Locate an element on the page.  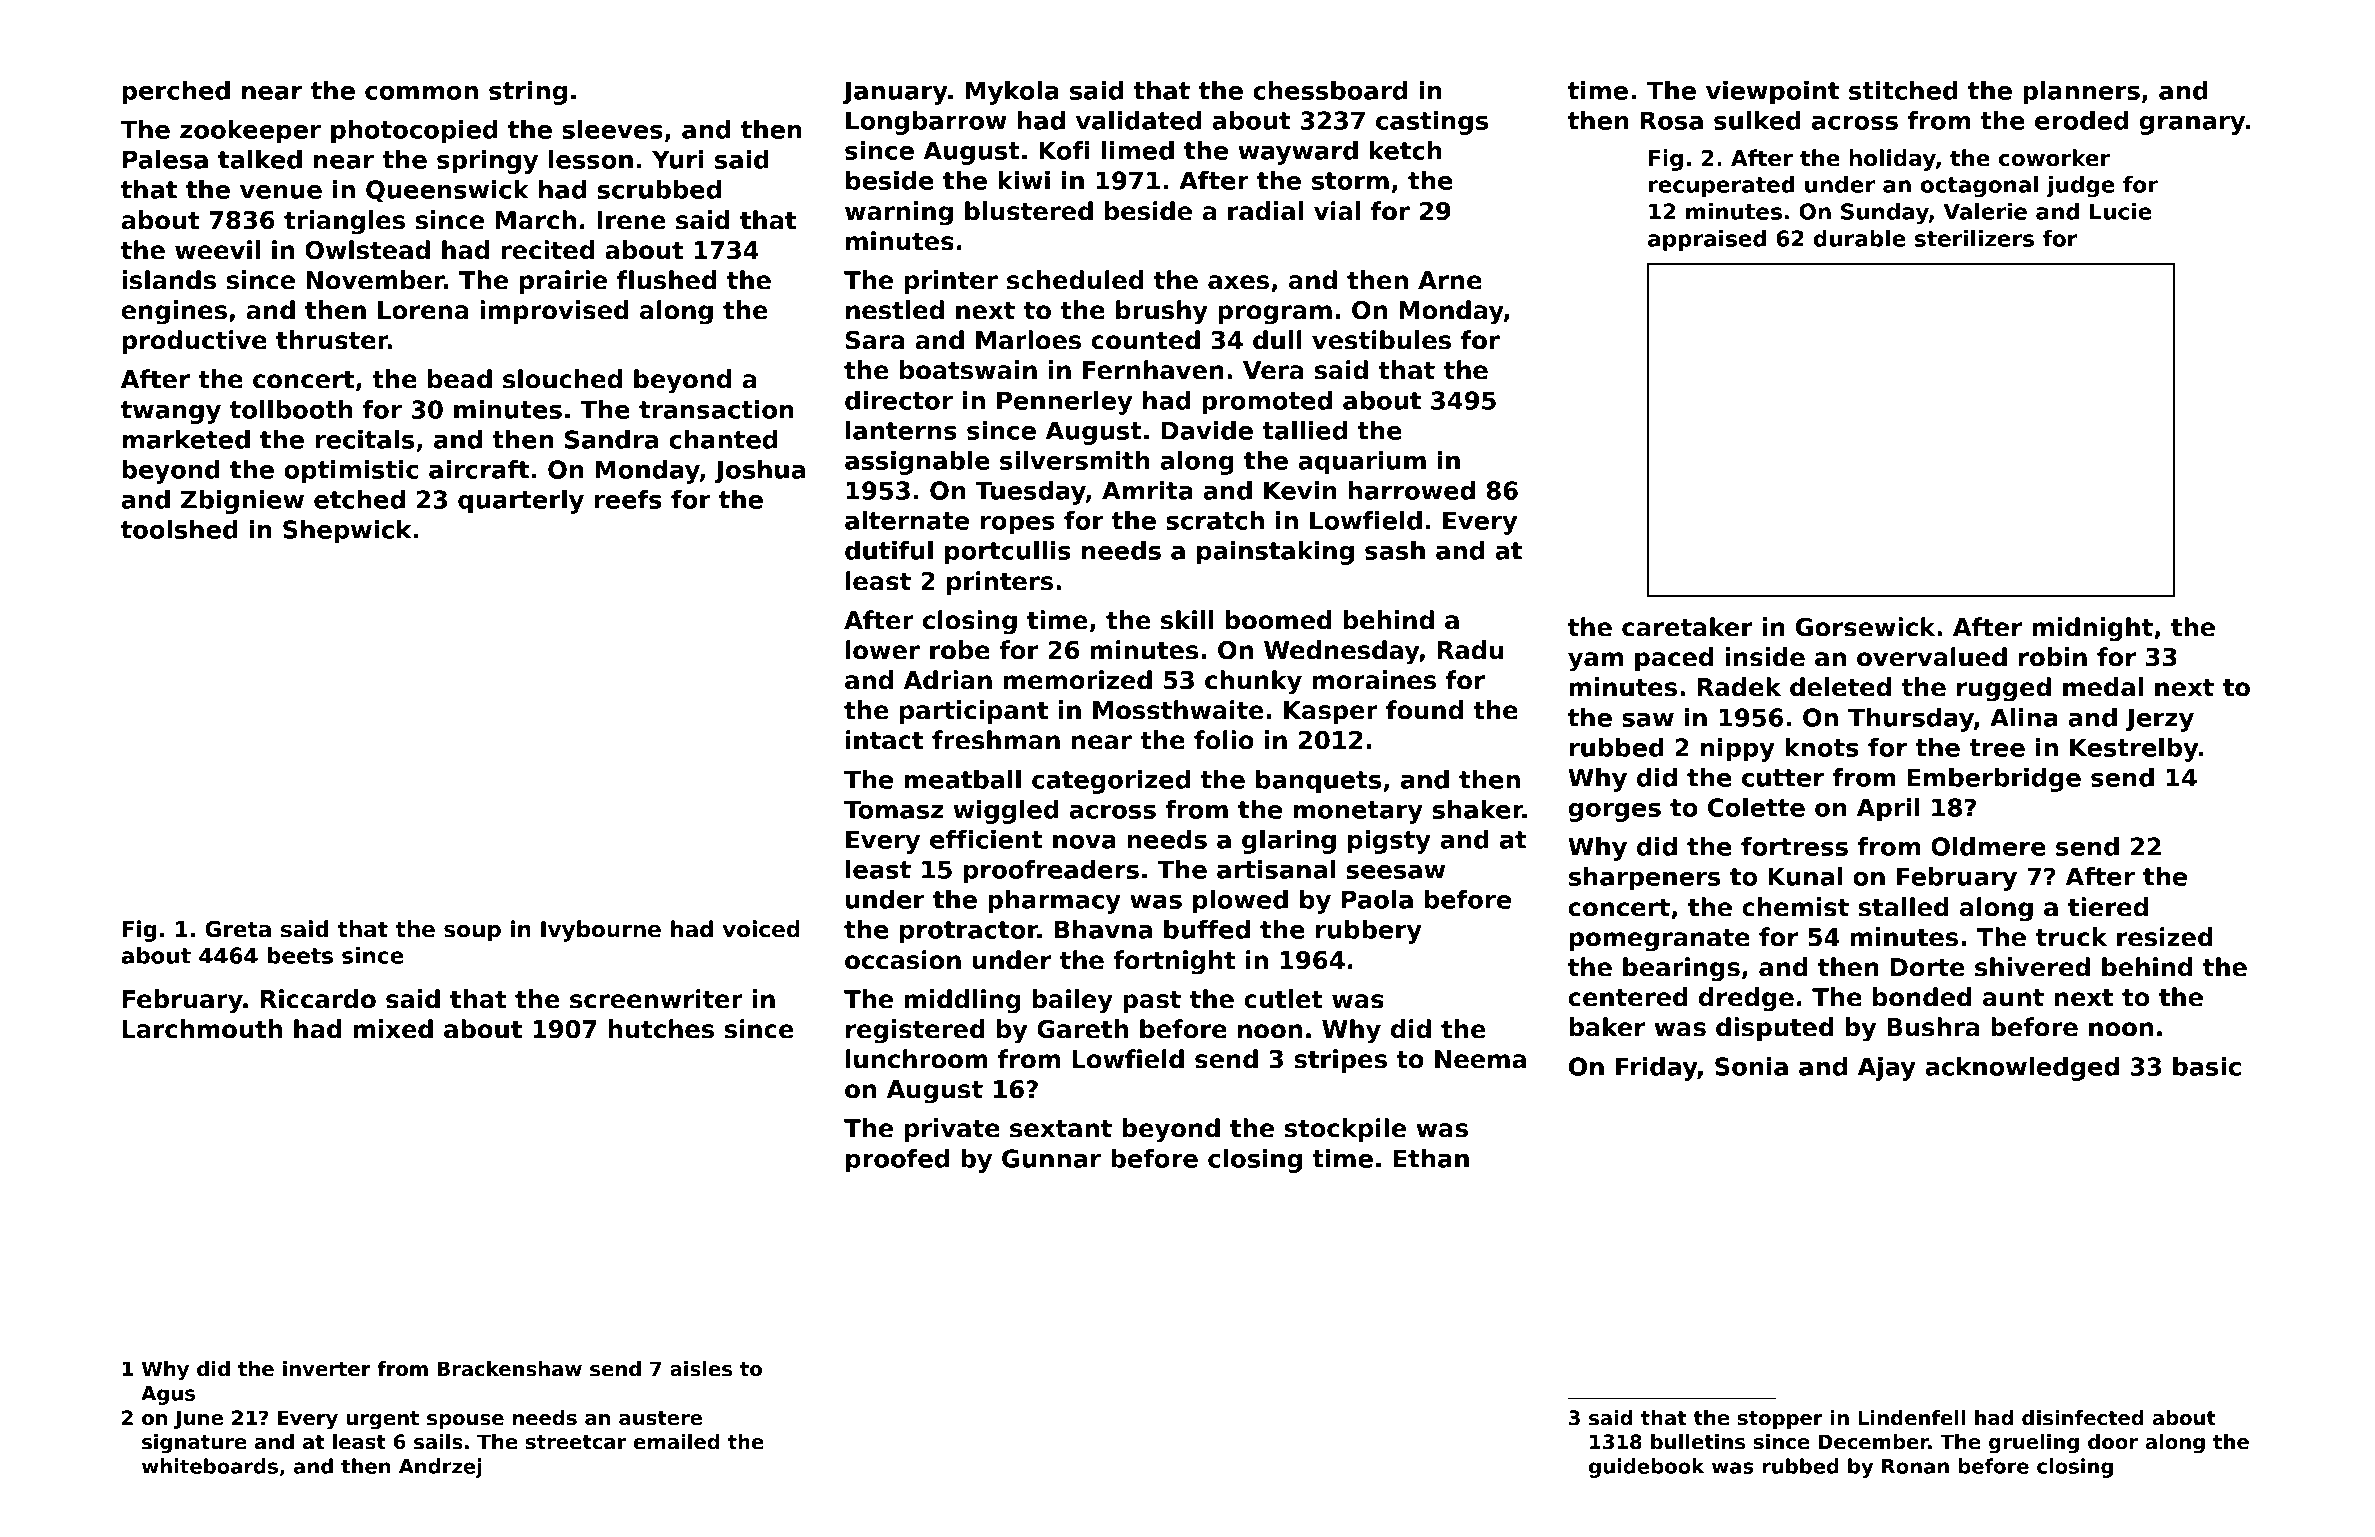
mixed is located at coordinates (393, 1029).
